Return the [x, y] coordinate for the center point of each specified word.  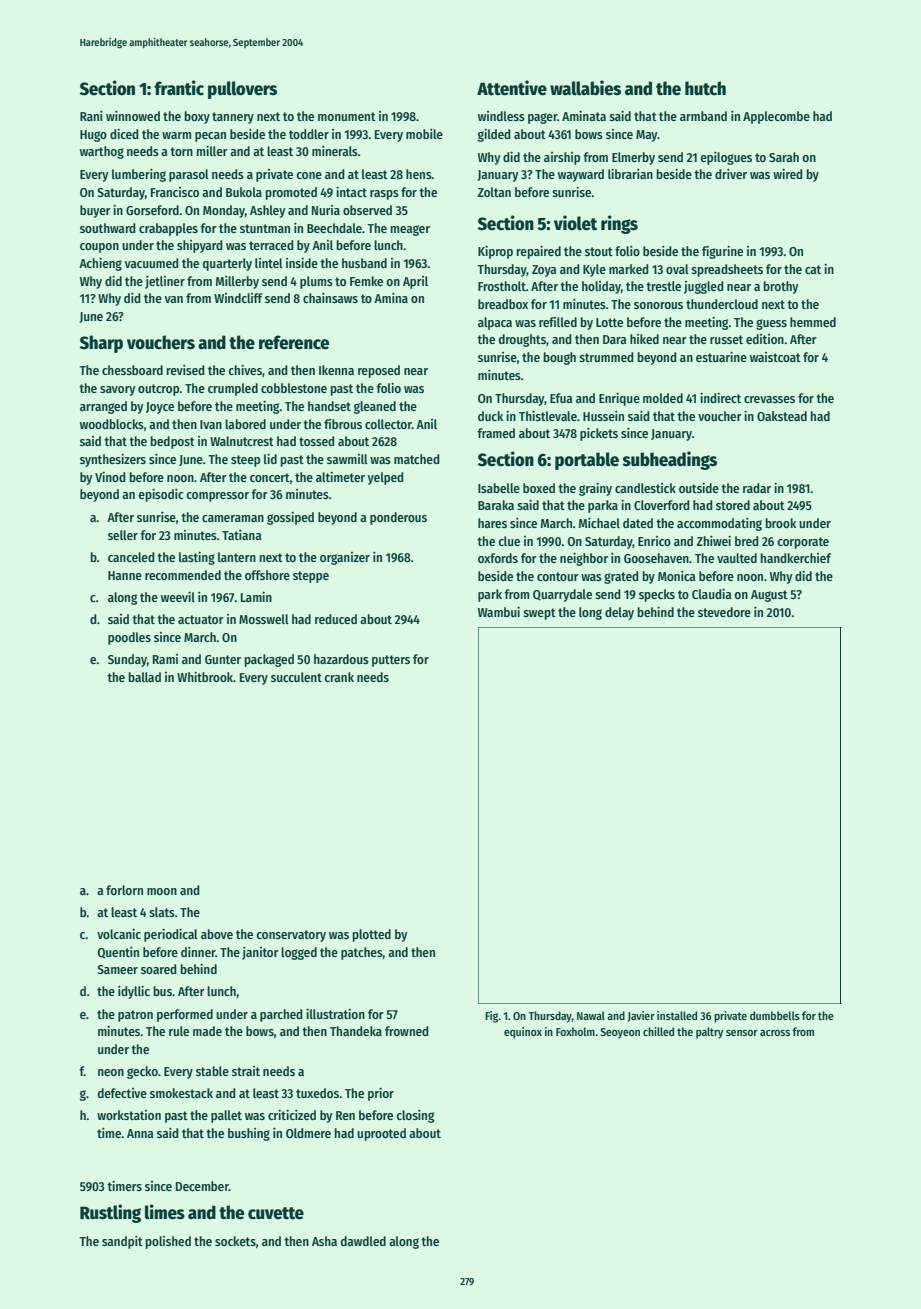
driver [731, 174]
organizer [345, 558]
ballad [145, 677]
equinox [523, 1033]
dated [638, 523]
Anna [140, 1133]
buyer [95, 211]
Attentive [512, 88]
